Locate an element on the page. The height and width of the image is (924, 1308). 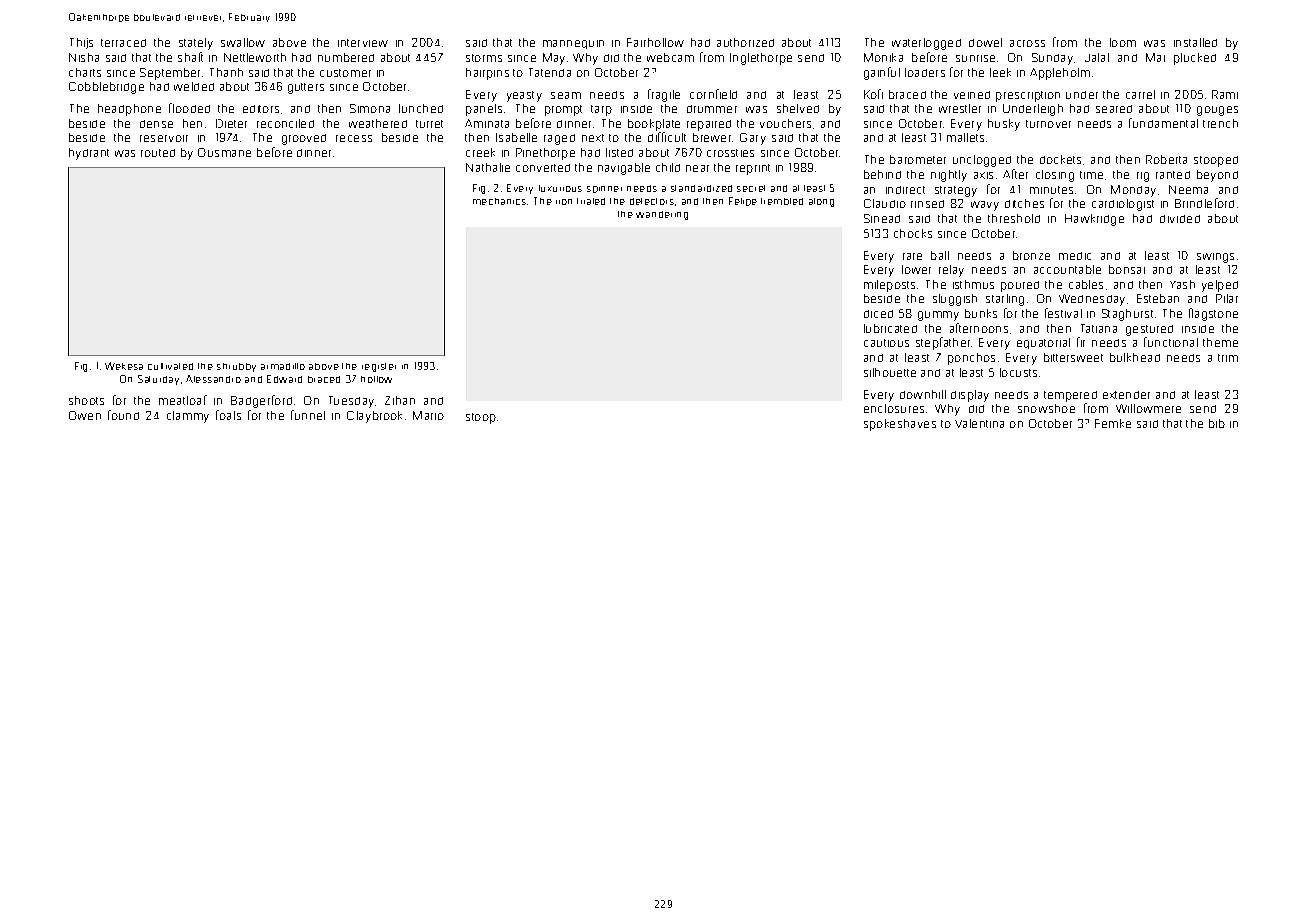
cultivated is located at coordinates (170, 366).
